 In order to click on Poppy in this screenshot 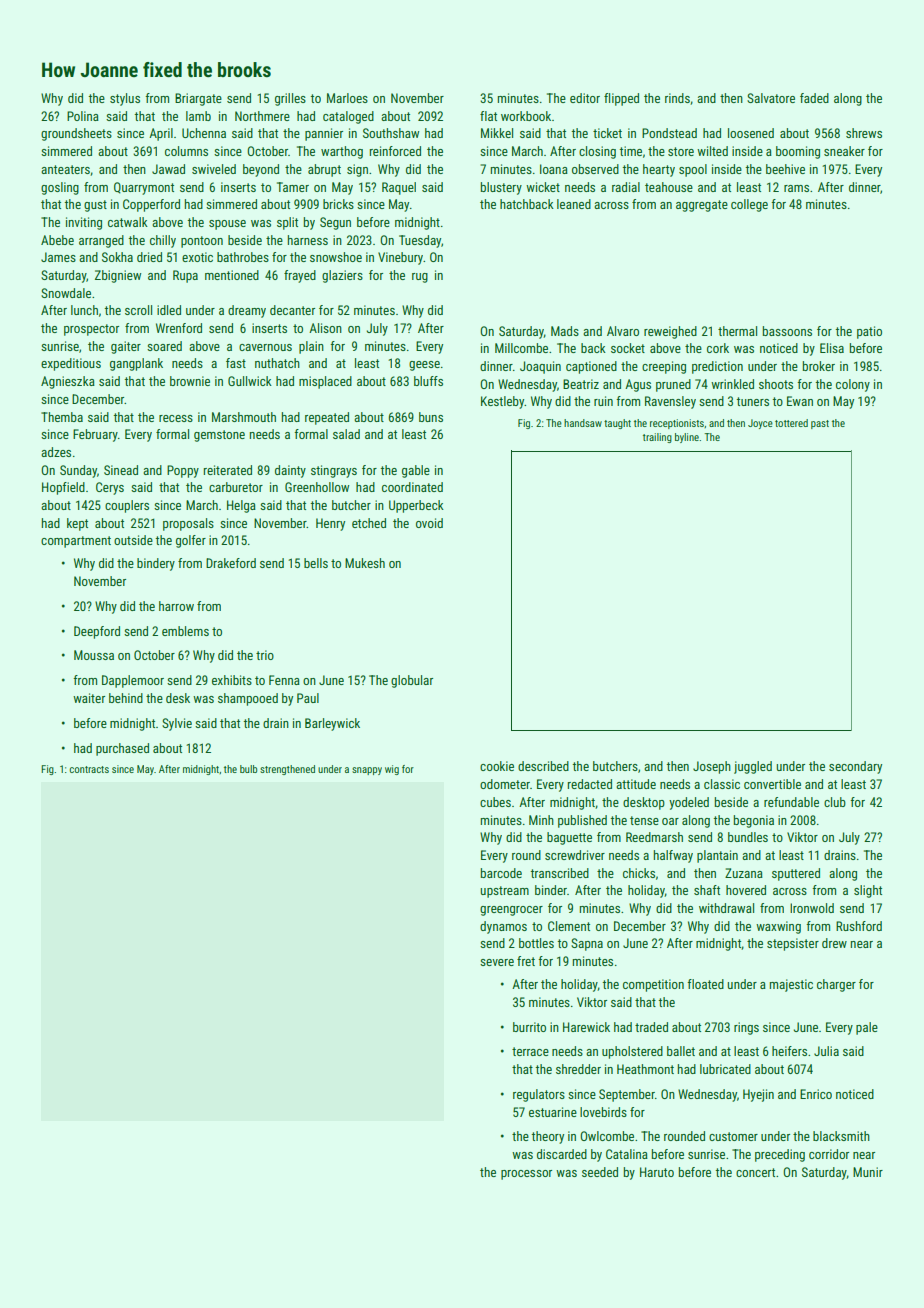, I will do `click(183, 471)`.
